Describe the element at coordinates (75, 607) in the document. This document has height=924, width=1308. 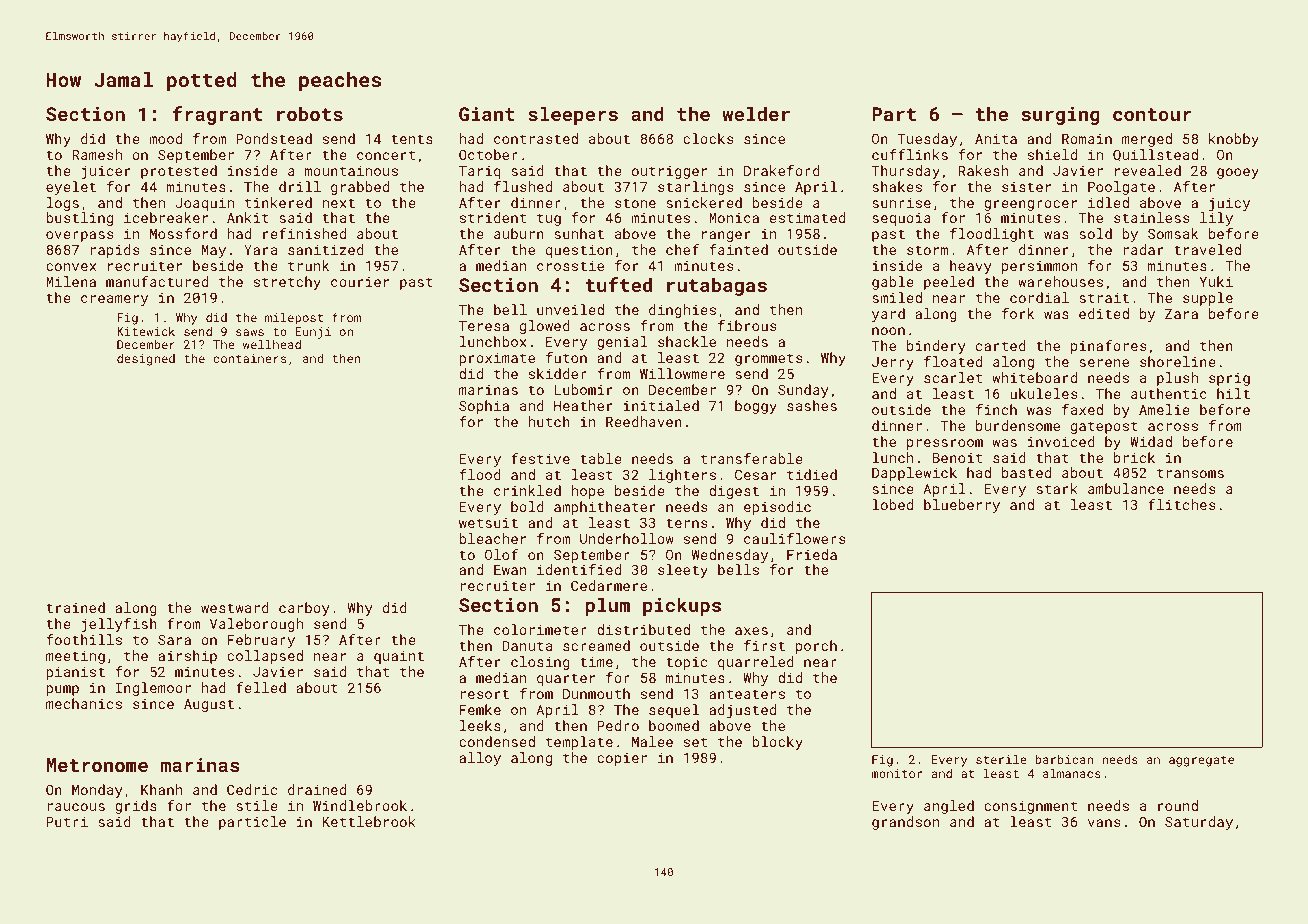
I see `trained` at that location.
